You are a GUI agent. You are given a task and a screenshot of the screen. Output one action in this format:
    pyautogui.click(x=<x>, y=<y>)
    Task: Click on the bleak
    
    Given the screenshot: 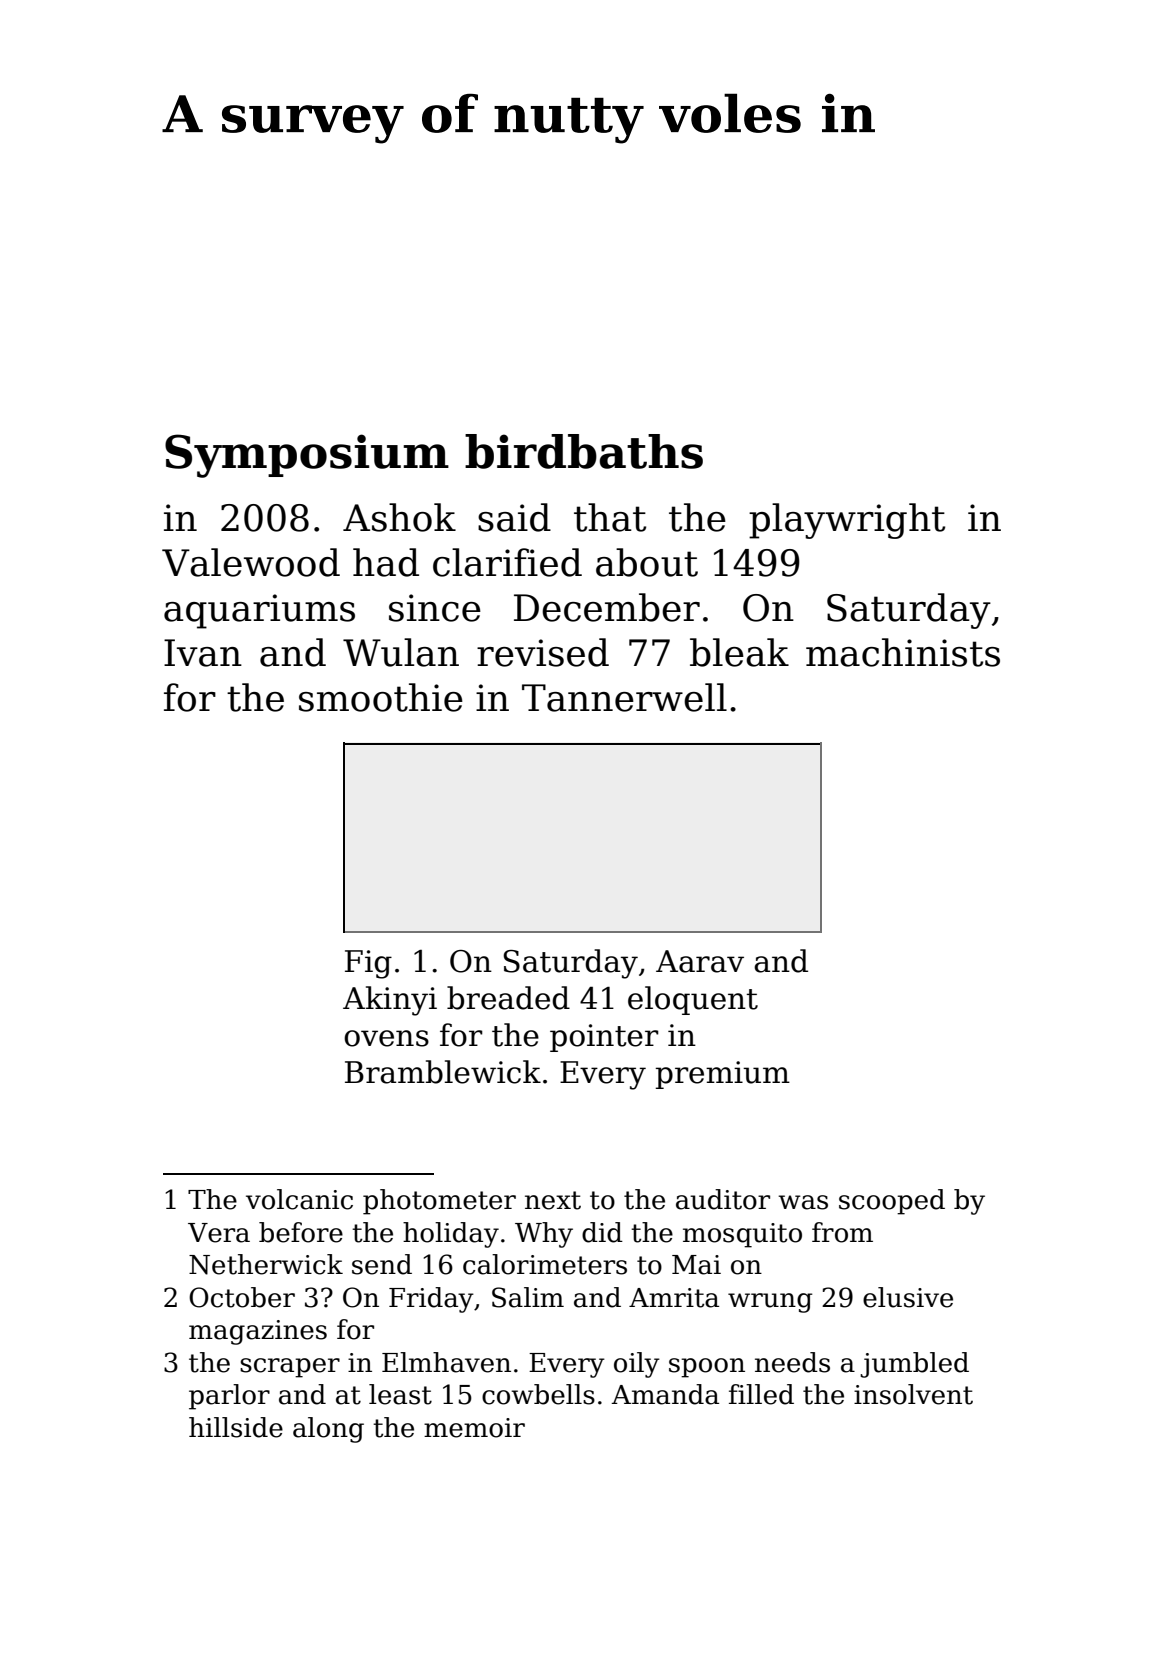 What is the action you would take?
    pyautogui.click(x=739, y=652)
